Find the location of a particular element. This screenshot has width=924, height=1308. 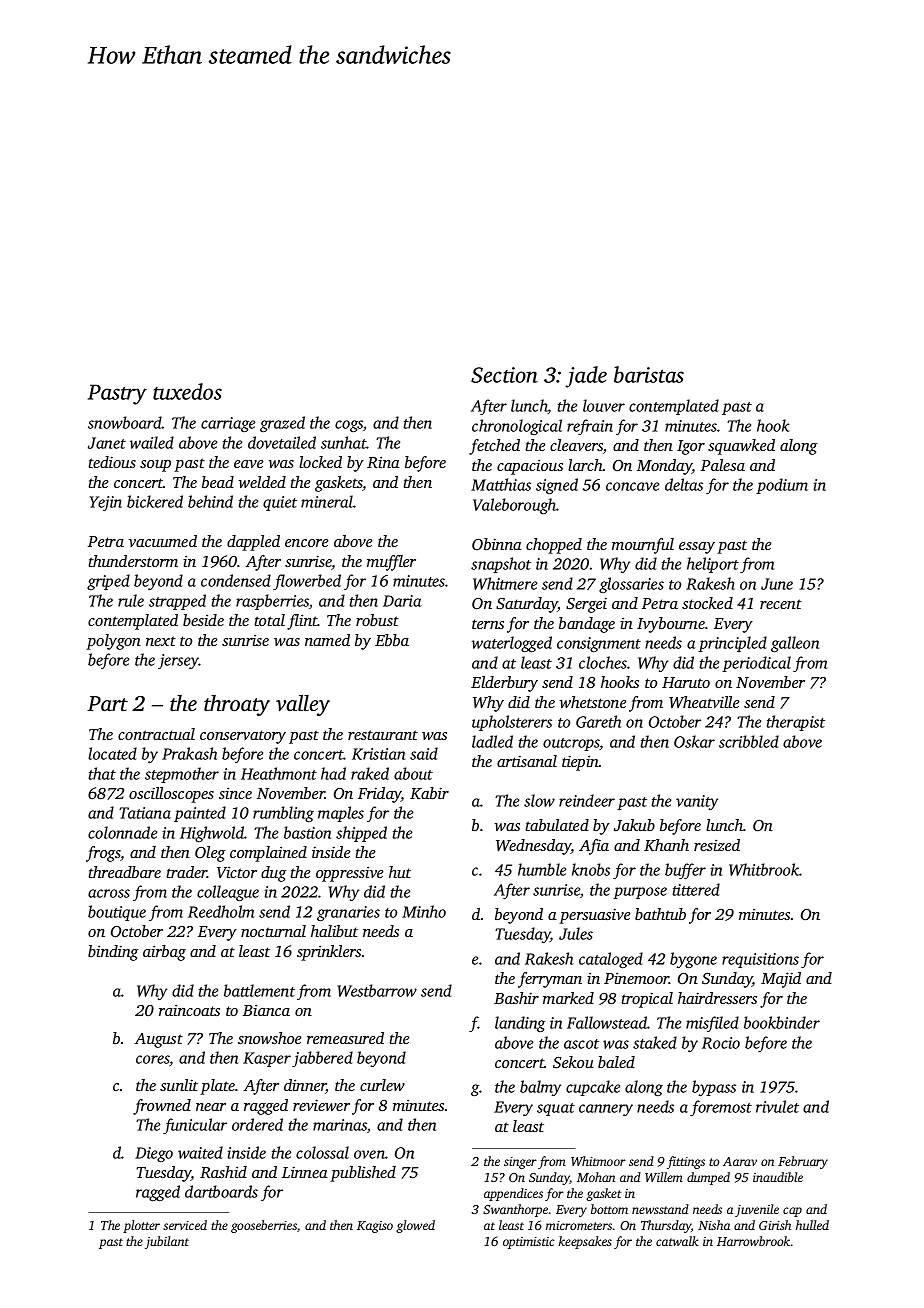

Bianca is located at coordinates (266, 1010).
